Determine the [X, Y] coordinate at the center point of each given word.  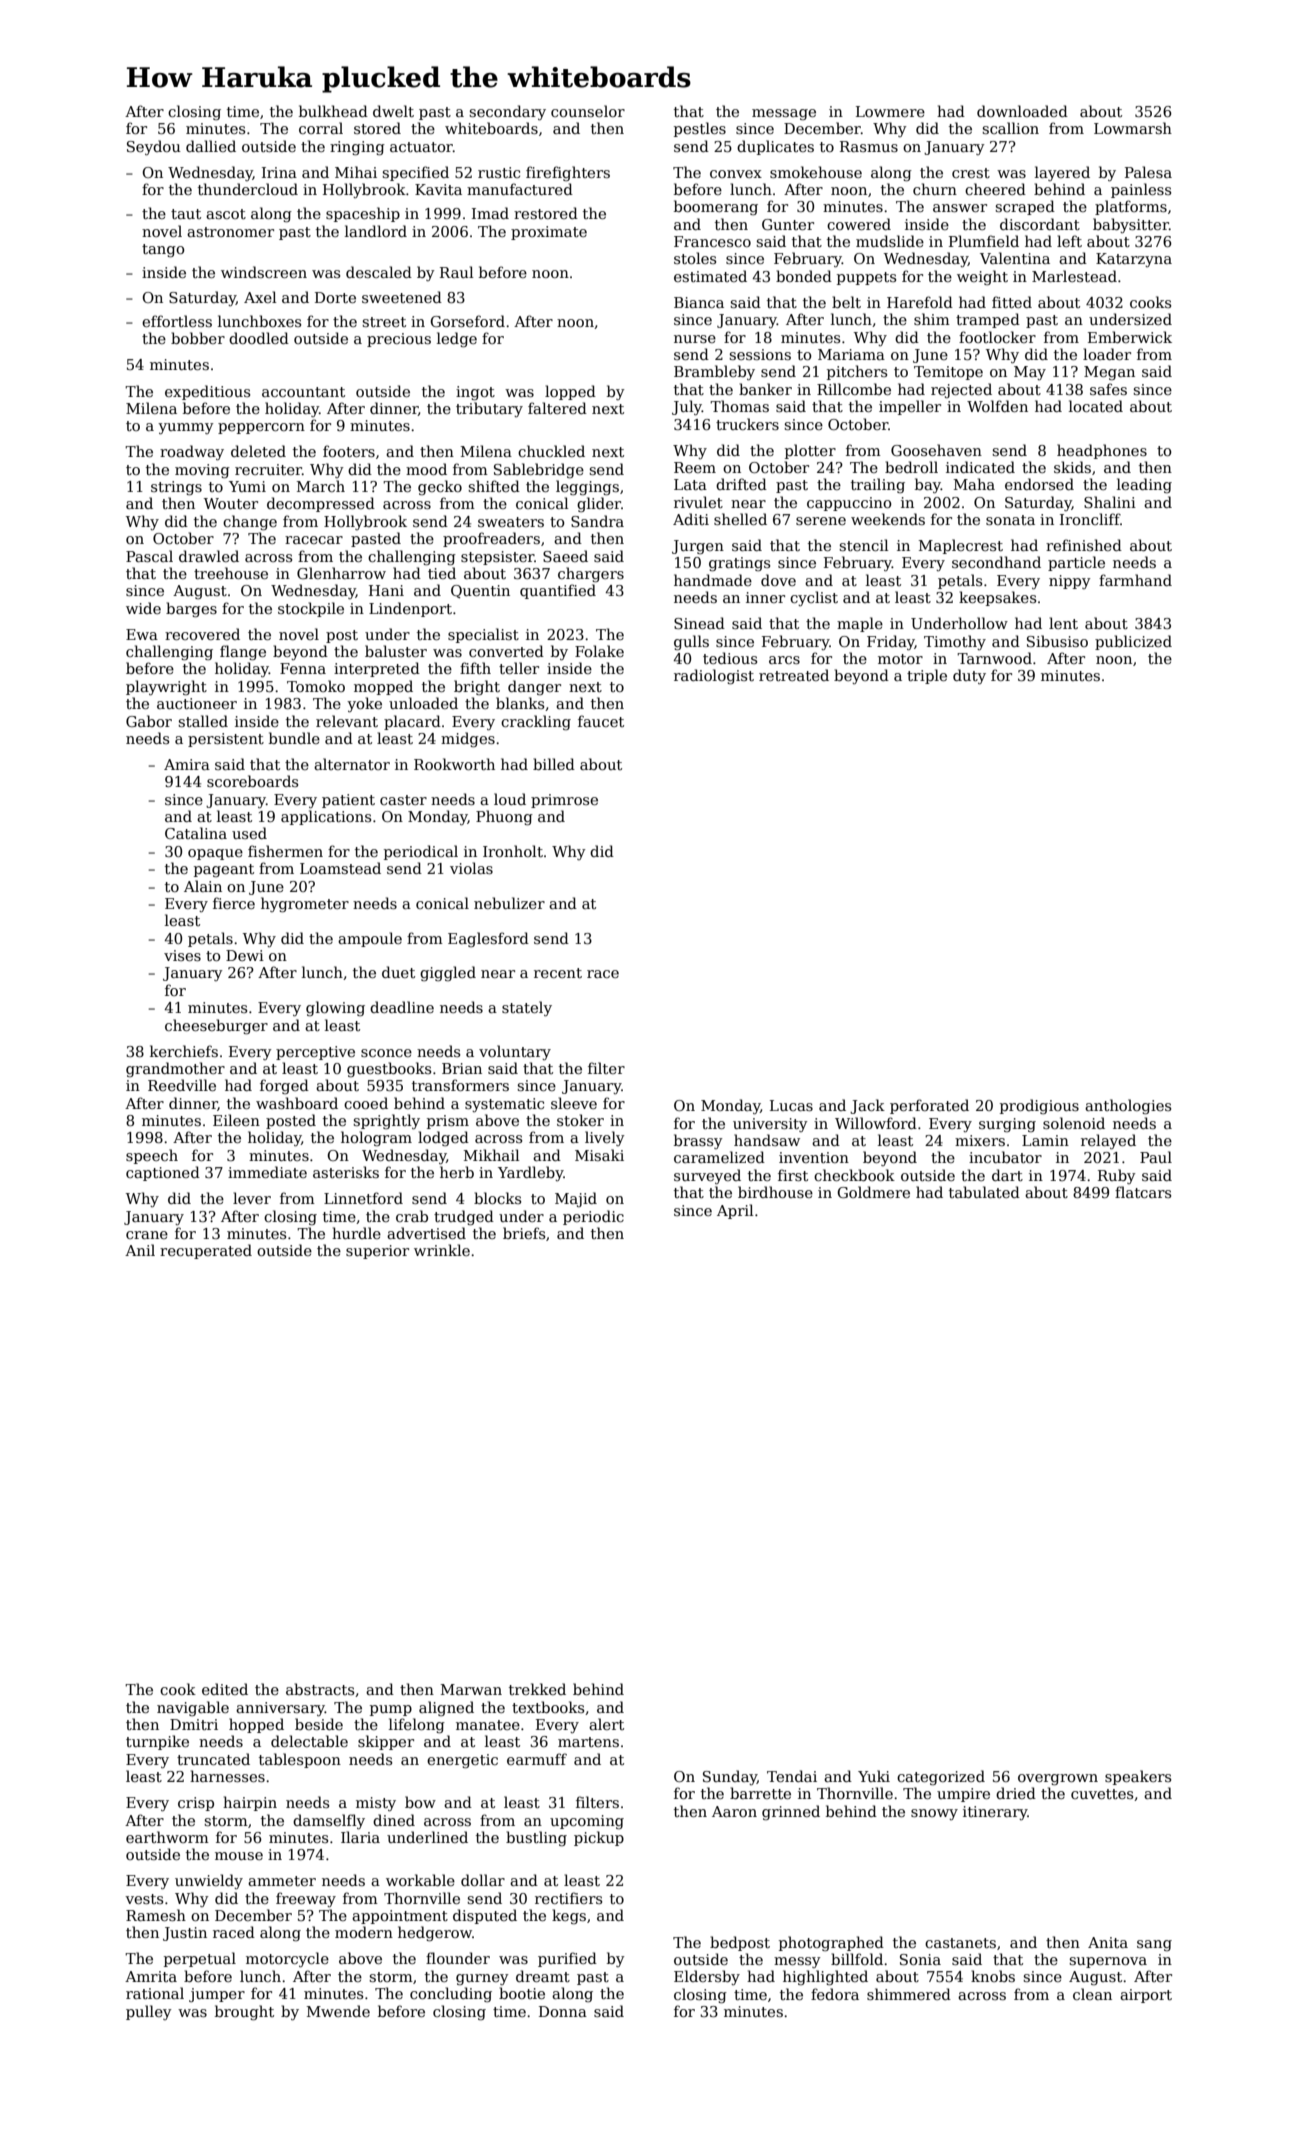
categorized [941, 1777]
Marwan [471, 1689]
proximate [549, 233]
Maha [974, 484]
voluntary [515, 1052]
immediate [267, 1172]
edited [225, 1689]
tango [163, 251]
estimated [710, 276]
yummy [186, 428]
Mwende [338, 2011]
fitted [1012, 302]
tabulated [984, 1192]
